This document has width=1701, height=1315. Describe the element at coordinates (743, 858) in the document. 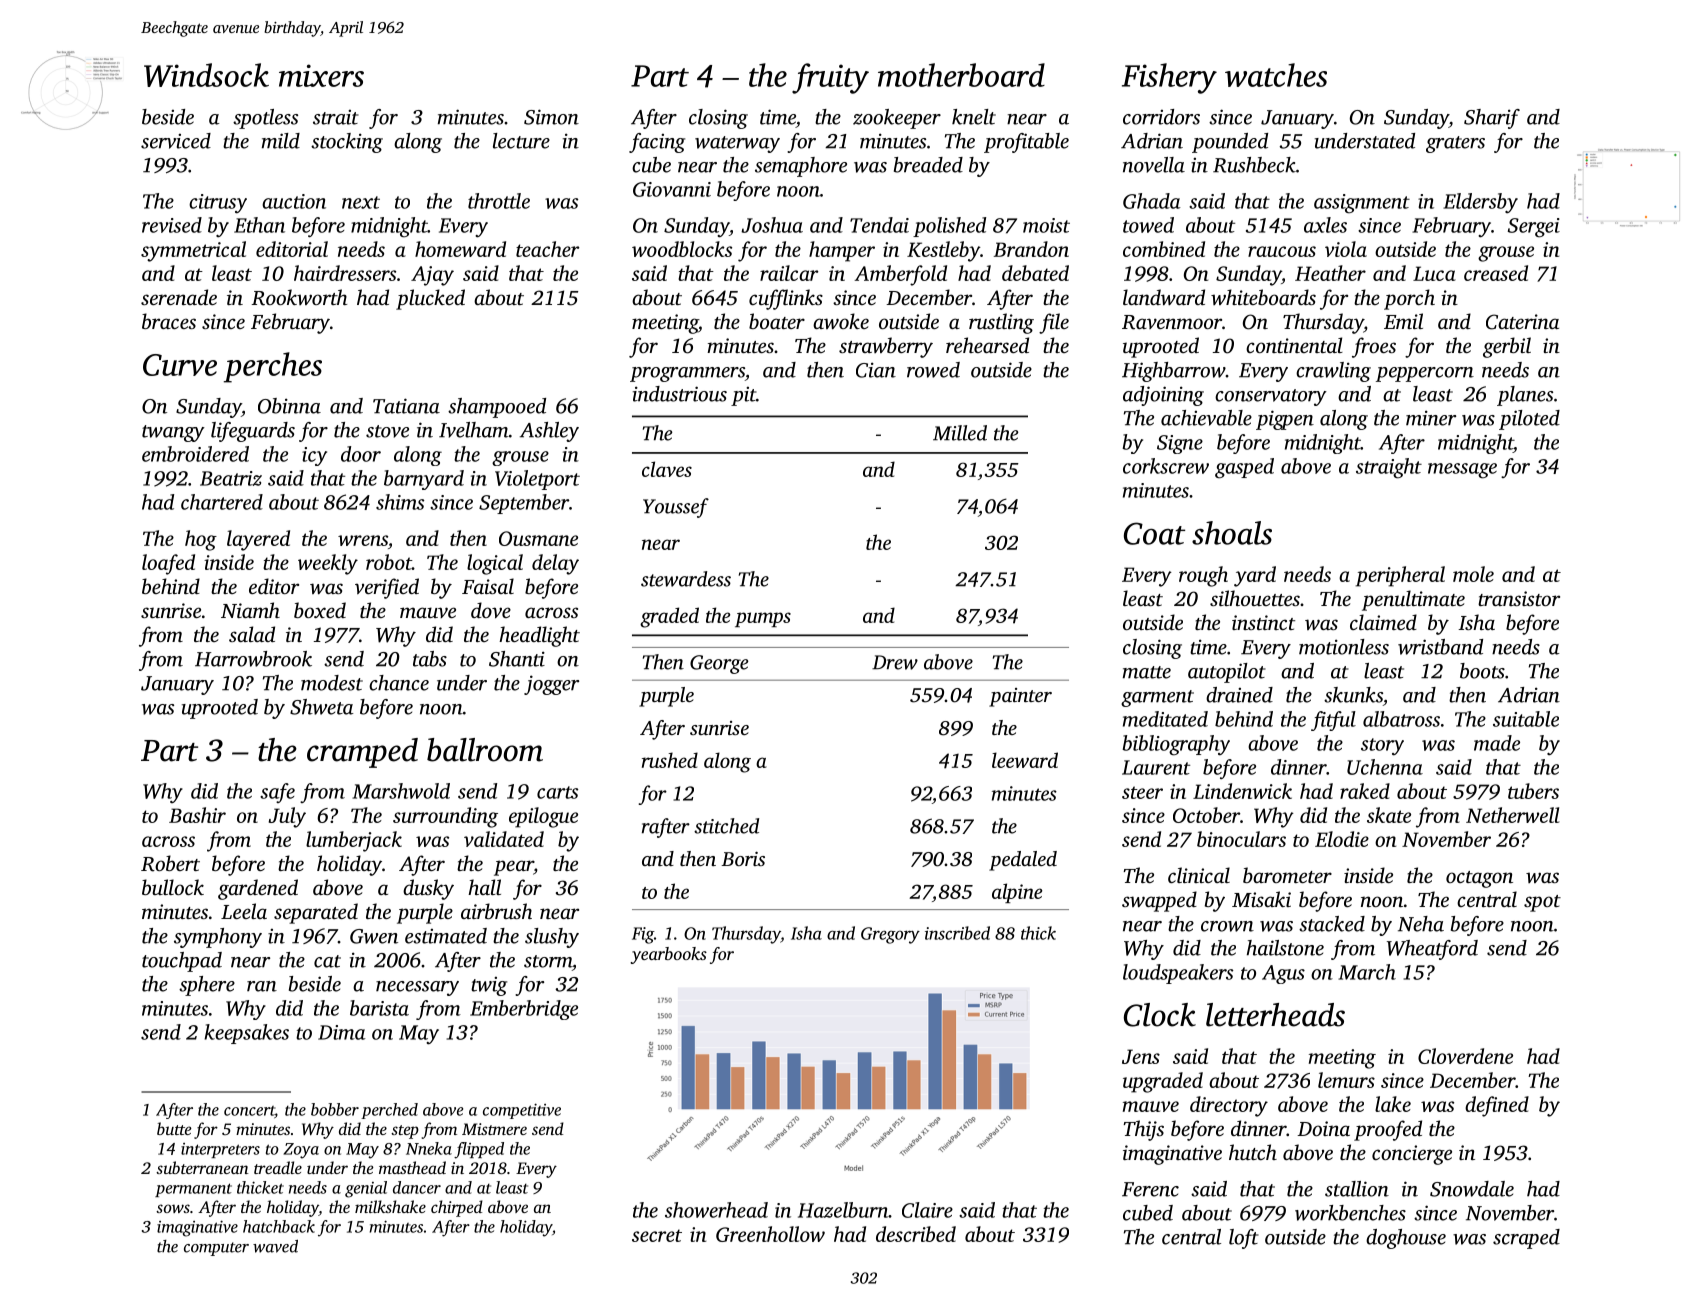

I see `Boris` at that location.
